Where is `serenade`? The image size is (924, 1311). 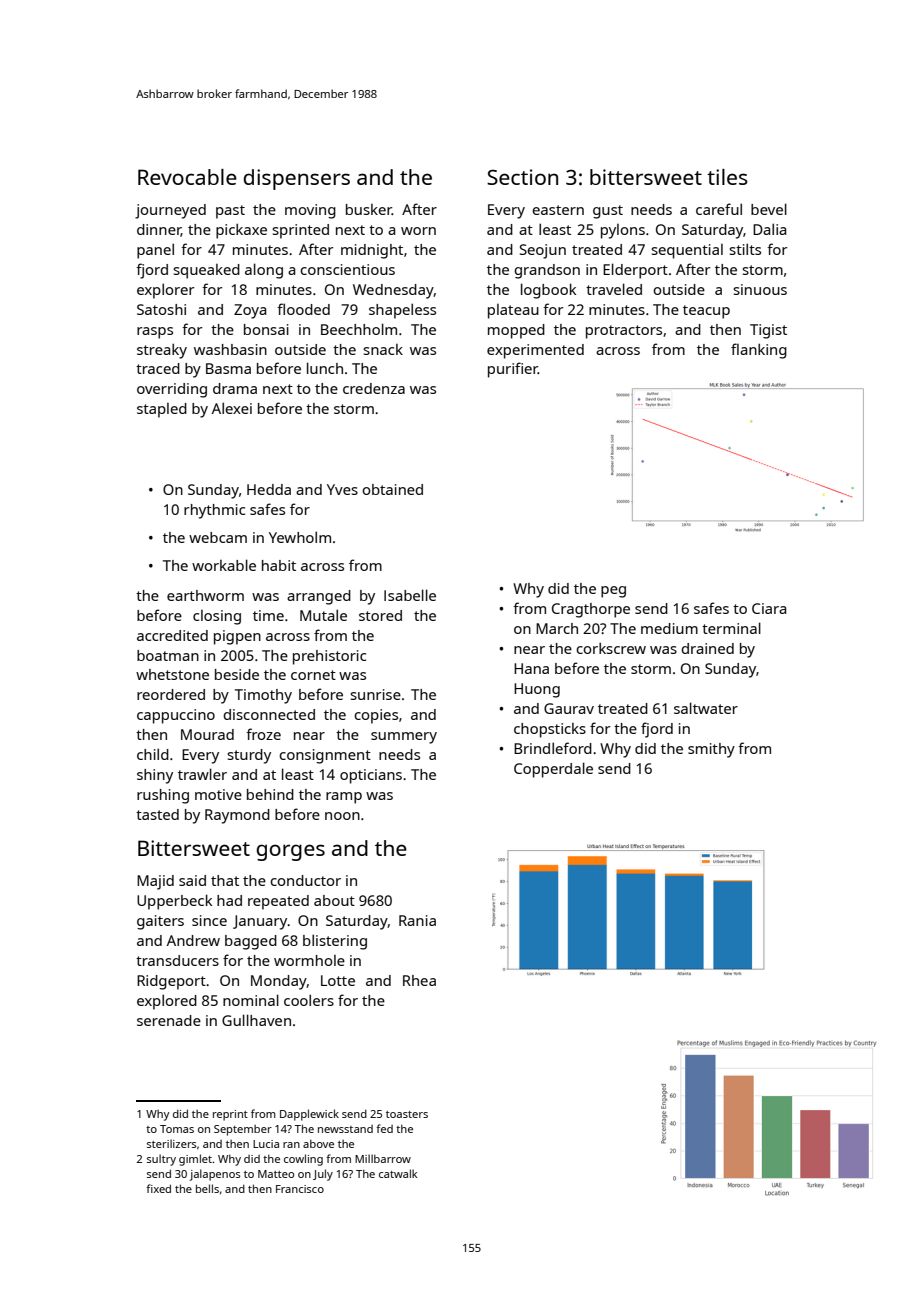 serenade is located at coordinates (169, 1020).
